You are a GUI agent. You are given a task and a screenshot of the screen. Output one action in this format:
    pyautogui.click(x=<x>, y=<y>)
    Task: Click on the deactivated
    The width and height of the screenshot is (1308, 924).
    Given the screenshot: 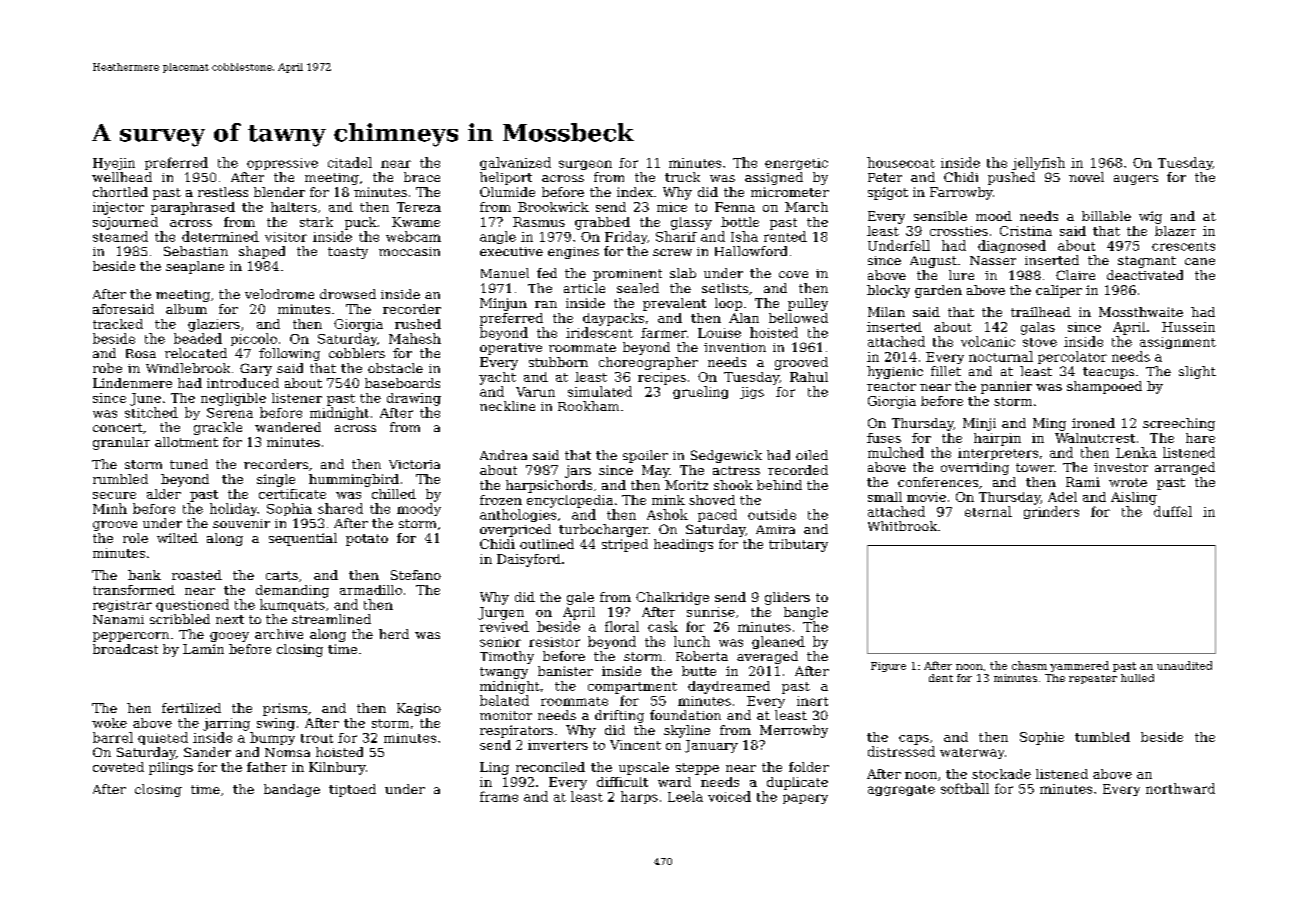 What is the action you would take?
    pyautogui.click(x=1145, y=275)
